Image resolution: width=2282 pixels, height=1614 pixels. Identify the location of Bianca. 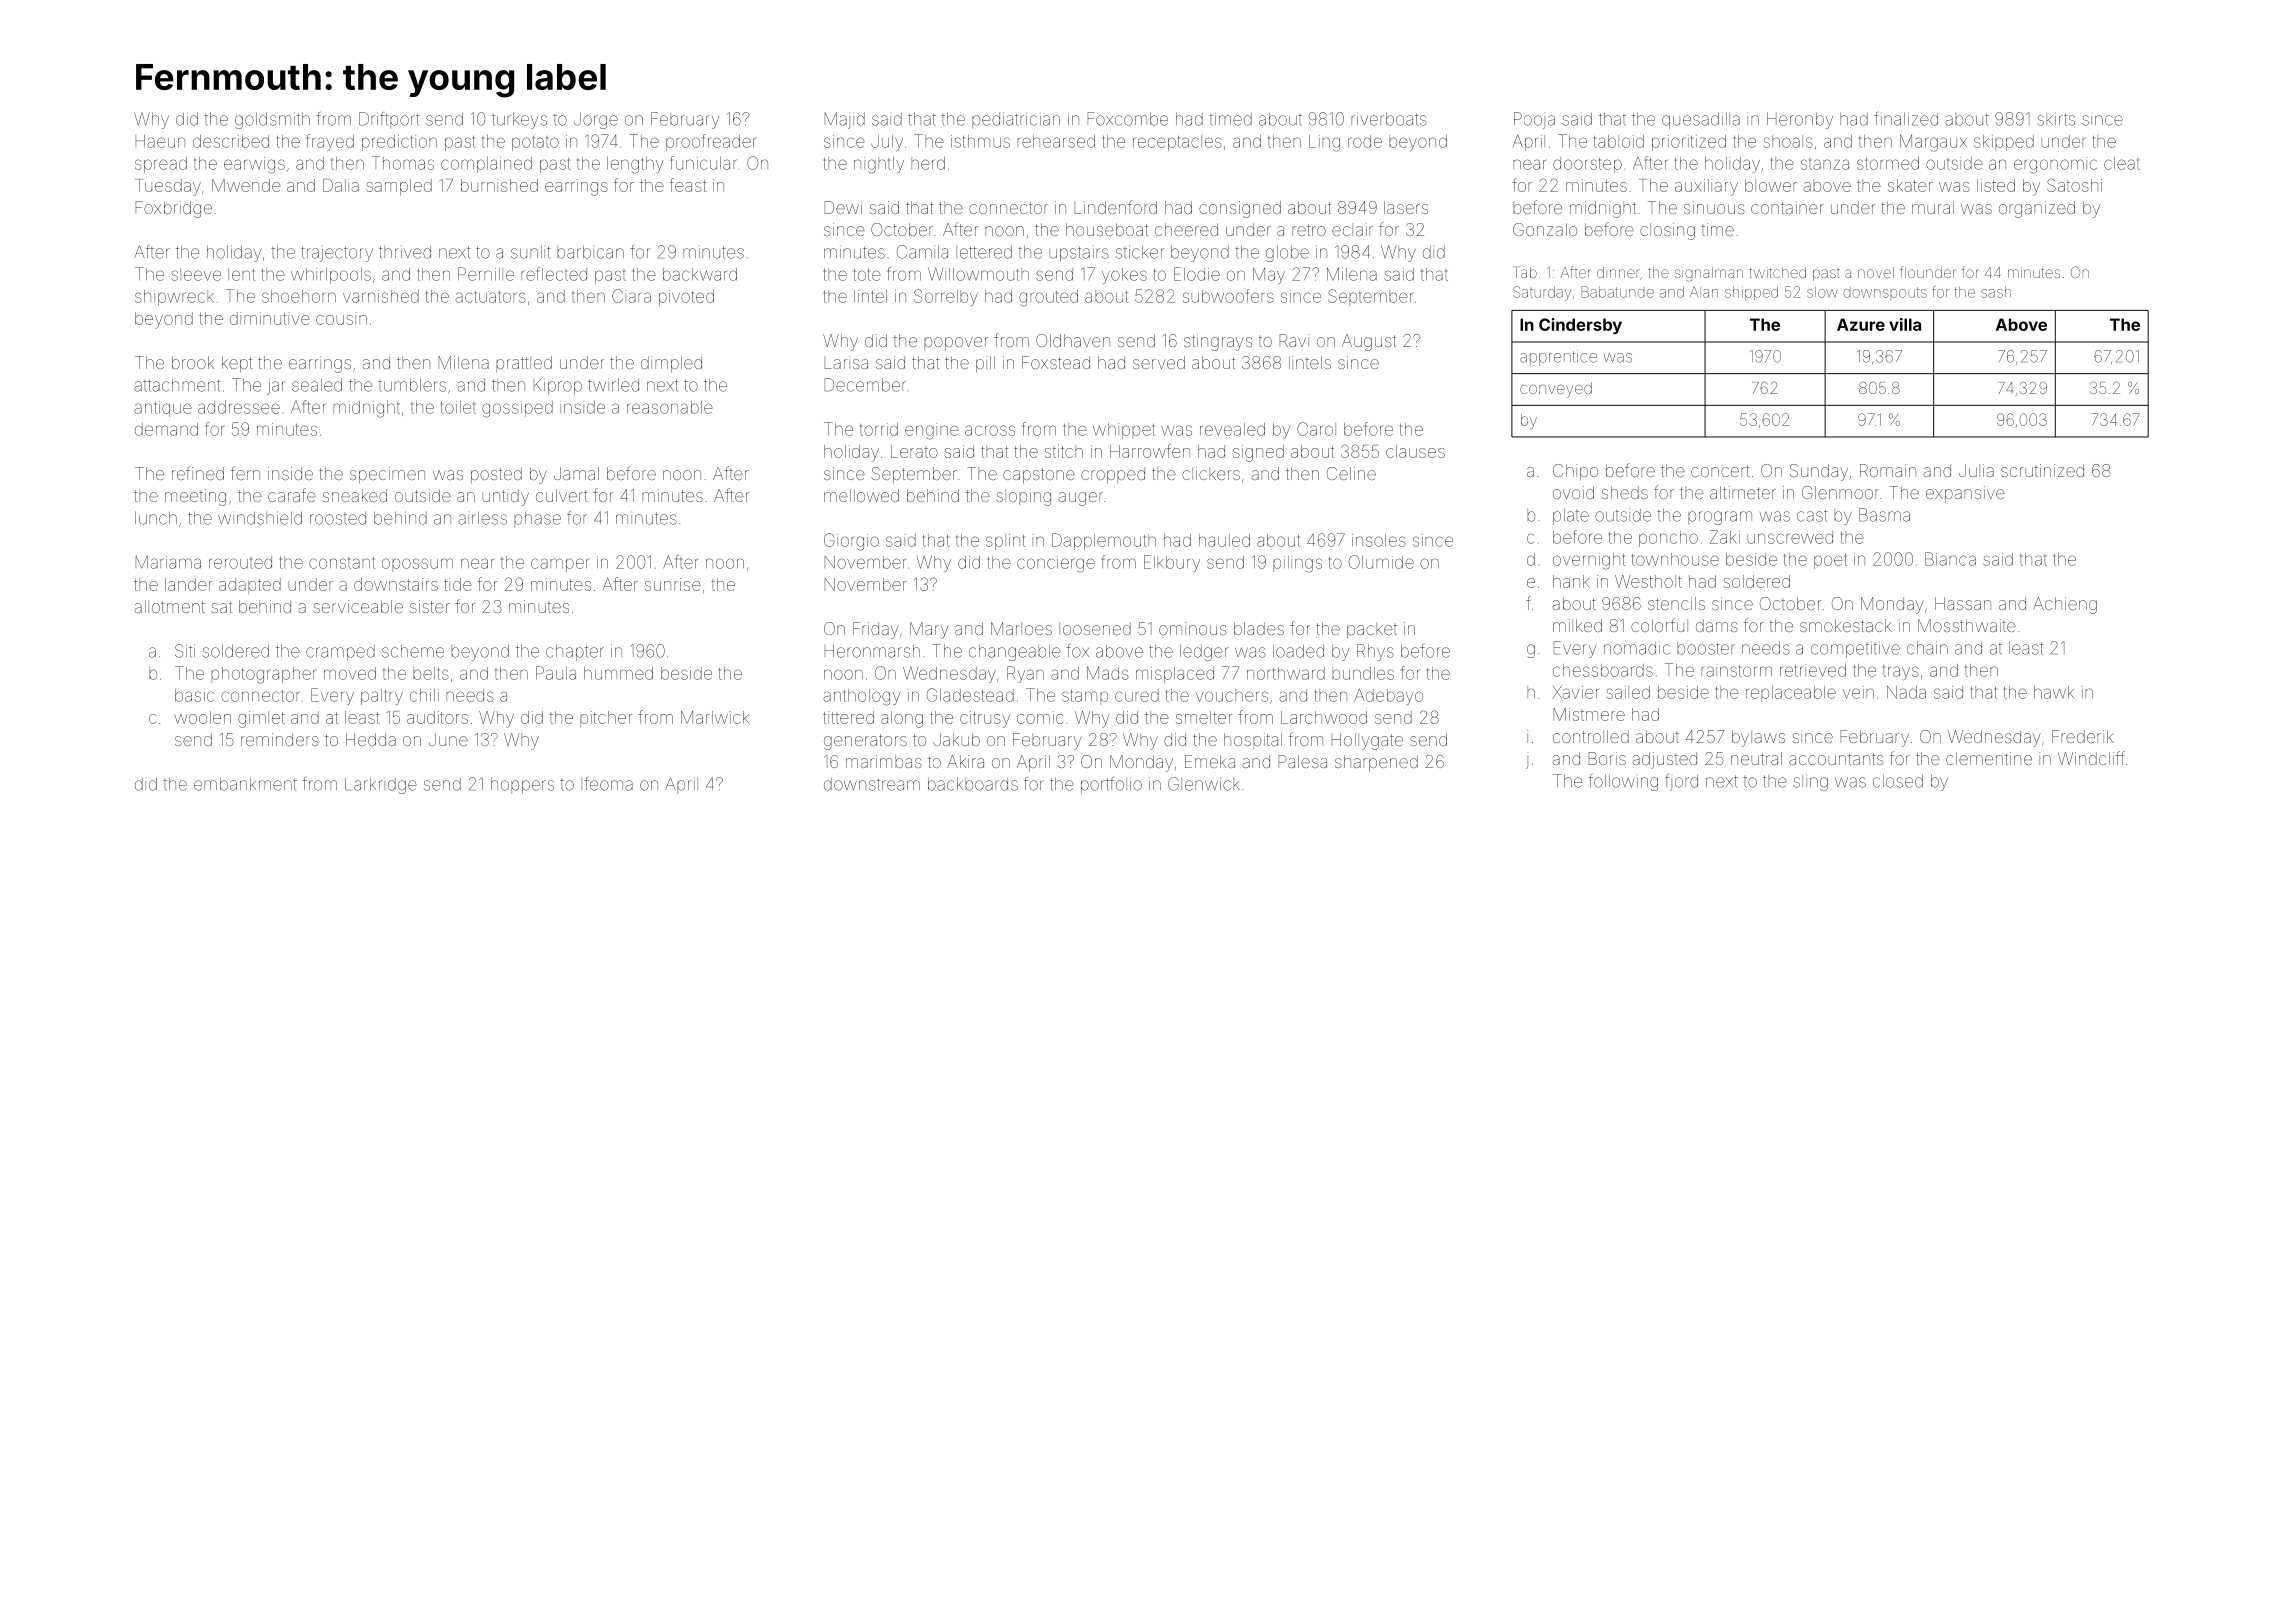
(1950, 559).
